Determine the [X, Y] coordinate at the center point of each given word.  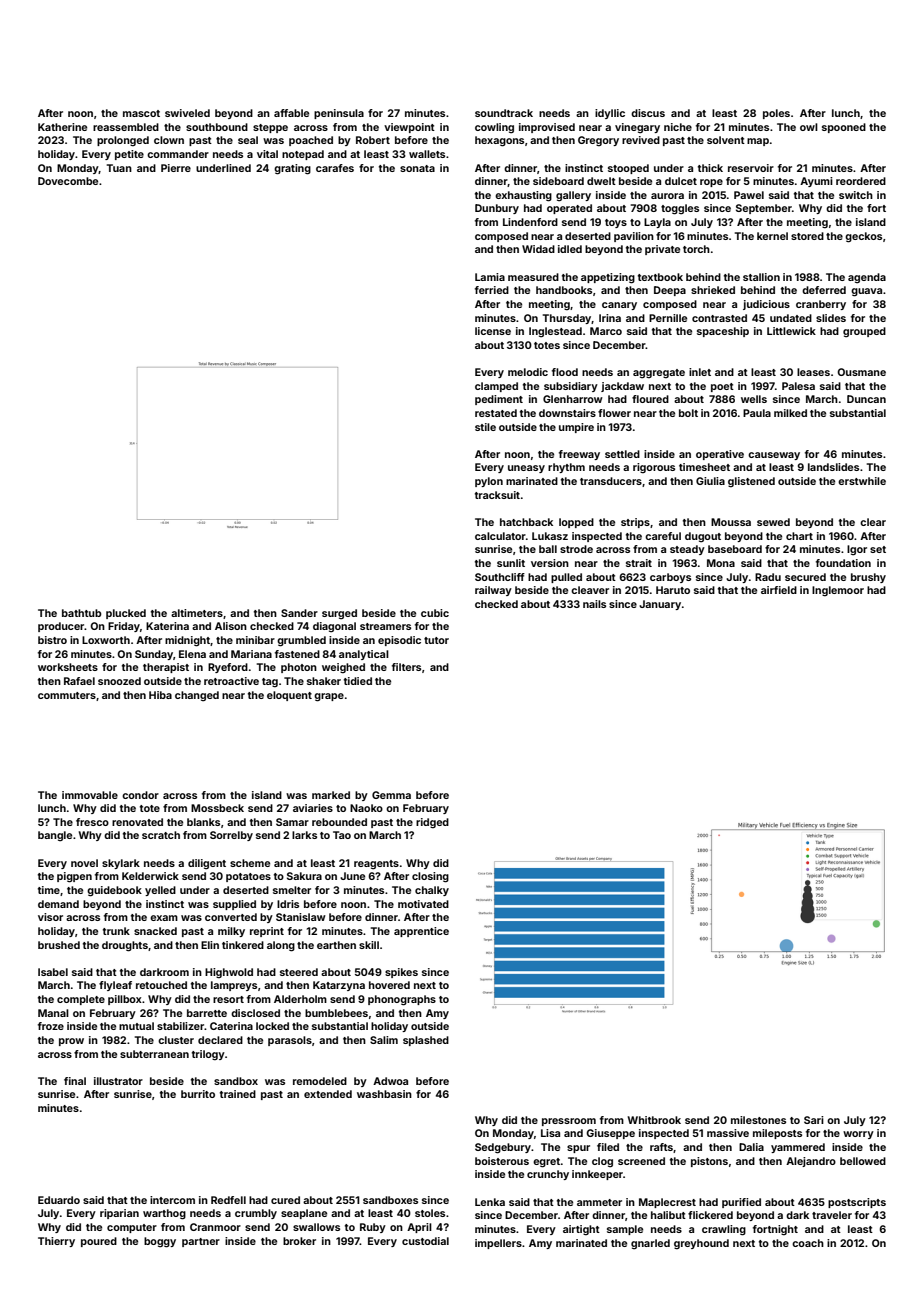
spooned [844, 128]
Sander [299, 613]
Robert [373, 140]
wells [754, 399]
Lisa [550, 1133]
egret [547, 1163]
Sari [814, 1120]
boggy [160, 1242]
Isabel [53, 972]
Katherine [62, 127]
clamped [496, 387]
